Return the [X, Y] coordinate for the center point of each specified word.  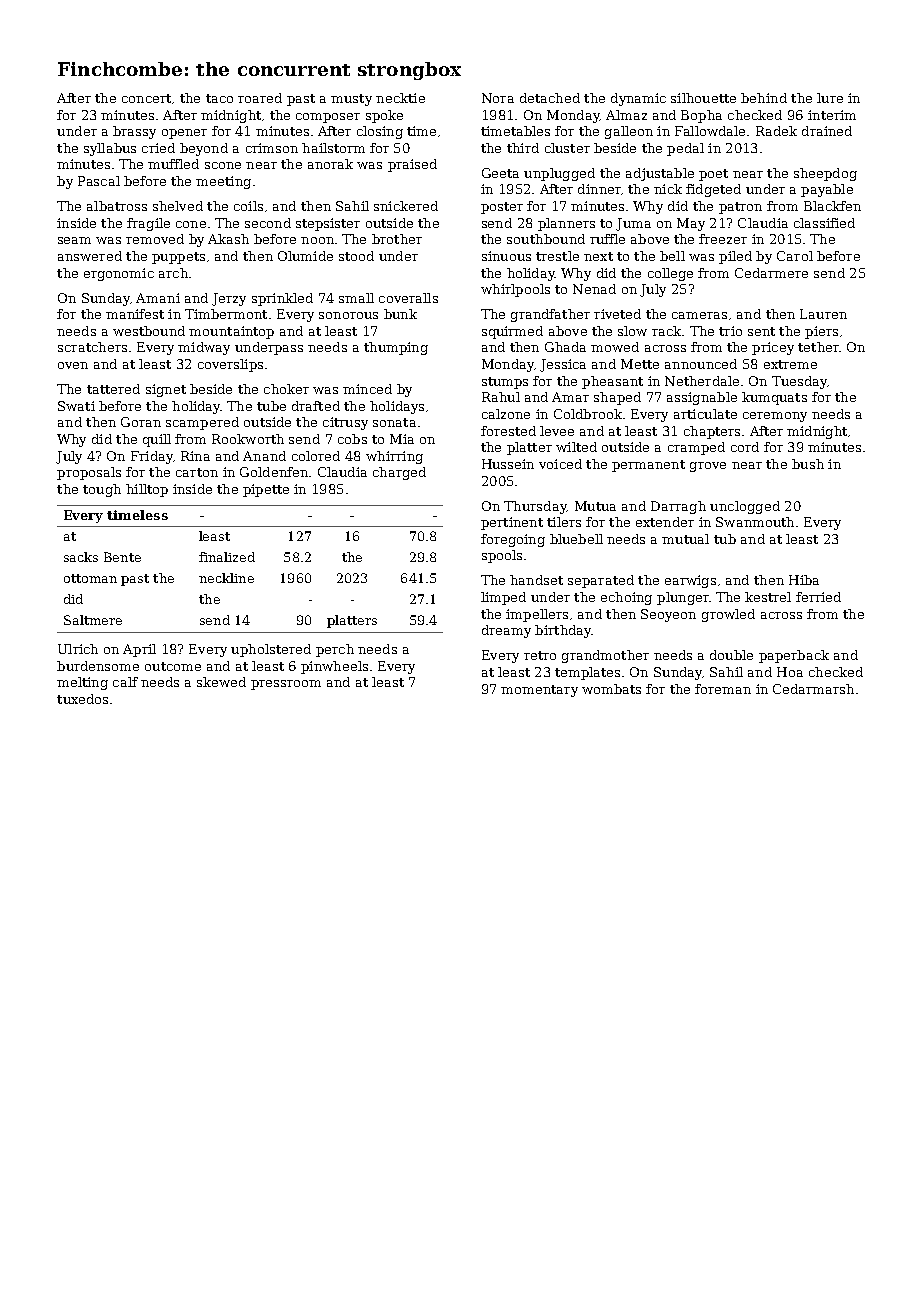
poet [713, 175]
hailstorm [333, 148]
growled [728, 615]
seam [74, 240]
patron [740, 208]
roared [260, 98]
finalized [227, 557]
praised [412, 165]
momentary [539, 691]
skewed [221, 682]
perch [335, 650]
